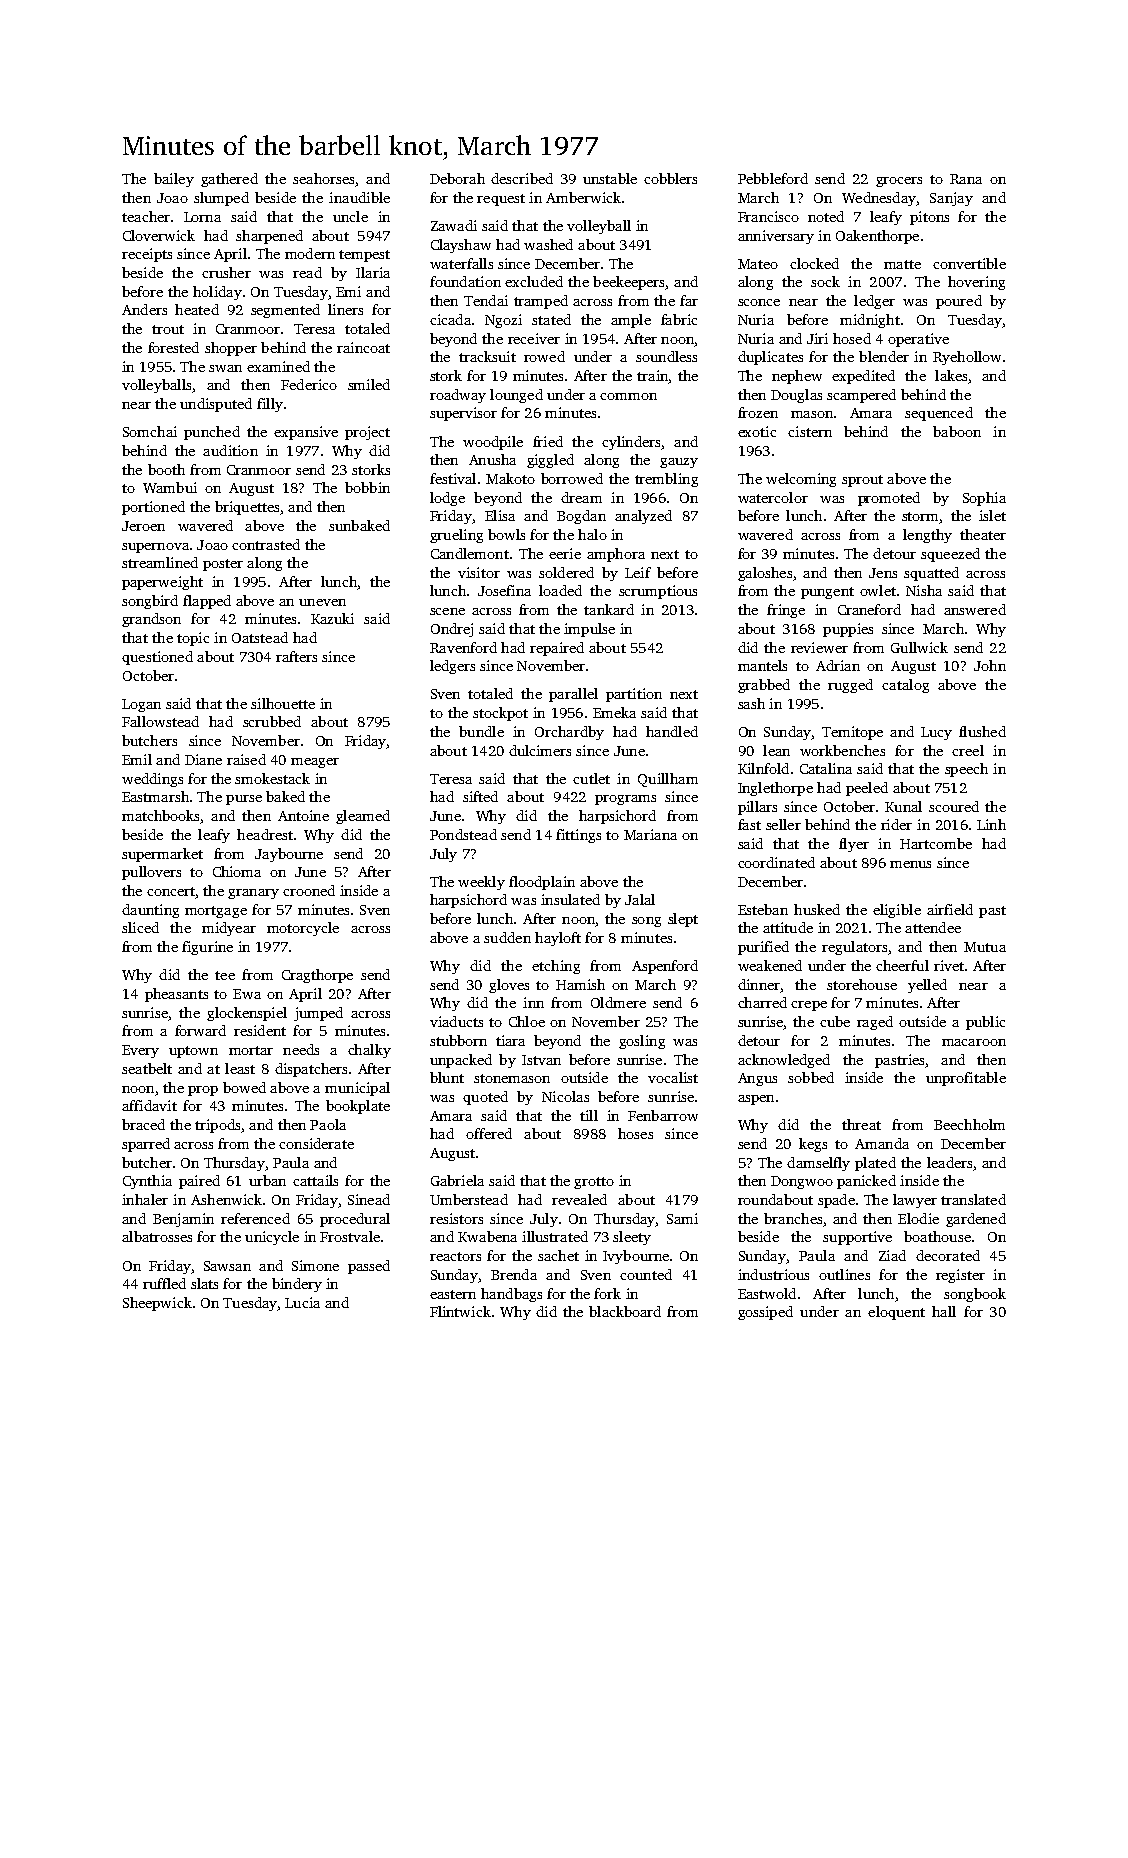 This screenshot has width=1128, height=1858. Describe the element at coordinates (469, 1199) in the screenshot. I see `Umberstead` at that location.
